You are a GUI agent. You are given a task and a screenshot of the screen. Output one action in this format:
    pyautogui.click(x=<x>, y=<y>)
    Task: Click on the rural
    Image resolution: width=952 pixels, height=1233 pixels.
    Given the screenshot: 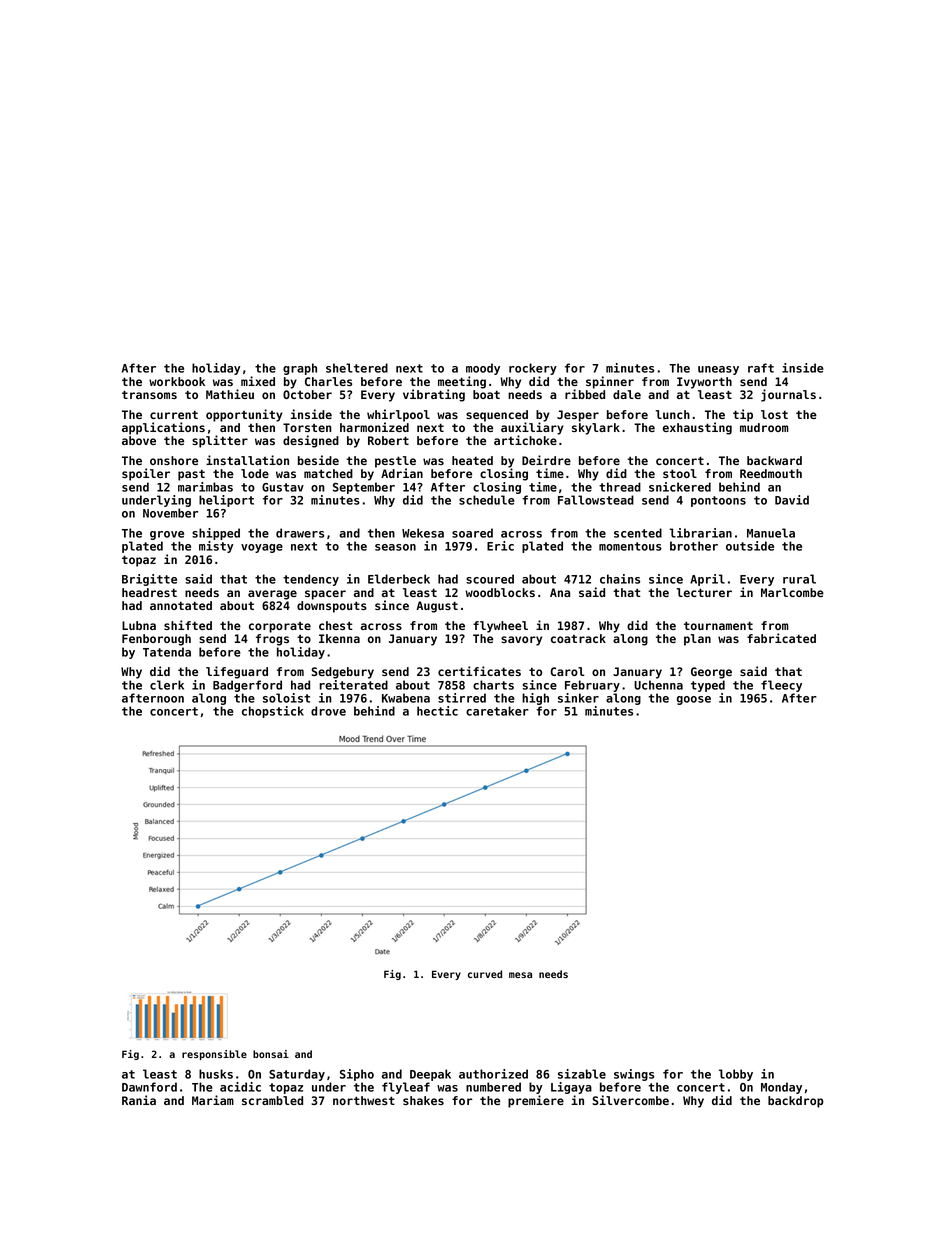 What is the action you would take?
    pyautogui.click(x=799, y=579)
